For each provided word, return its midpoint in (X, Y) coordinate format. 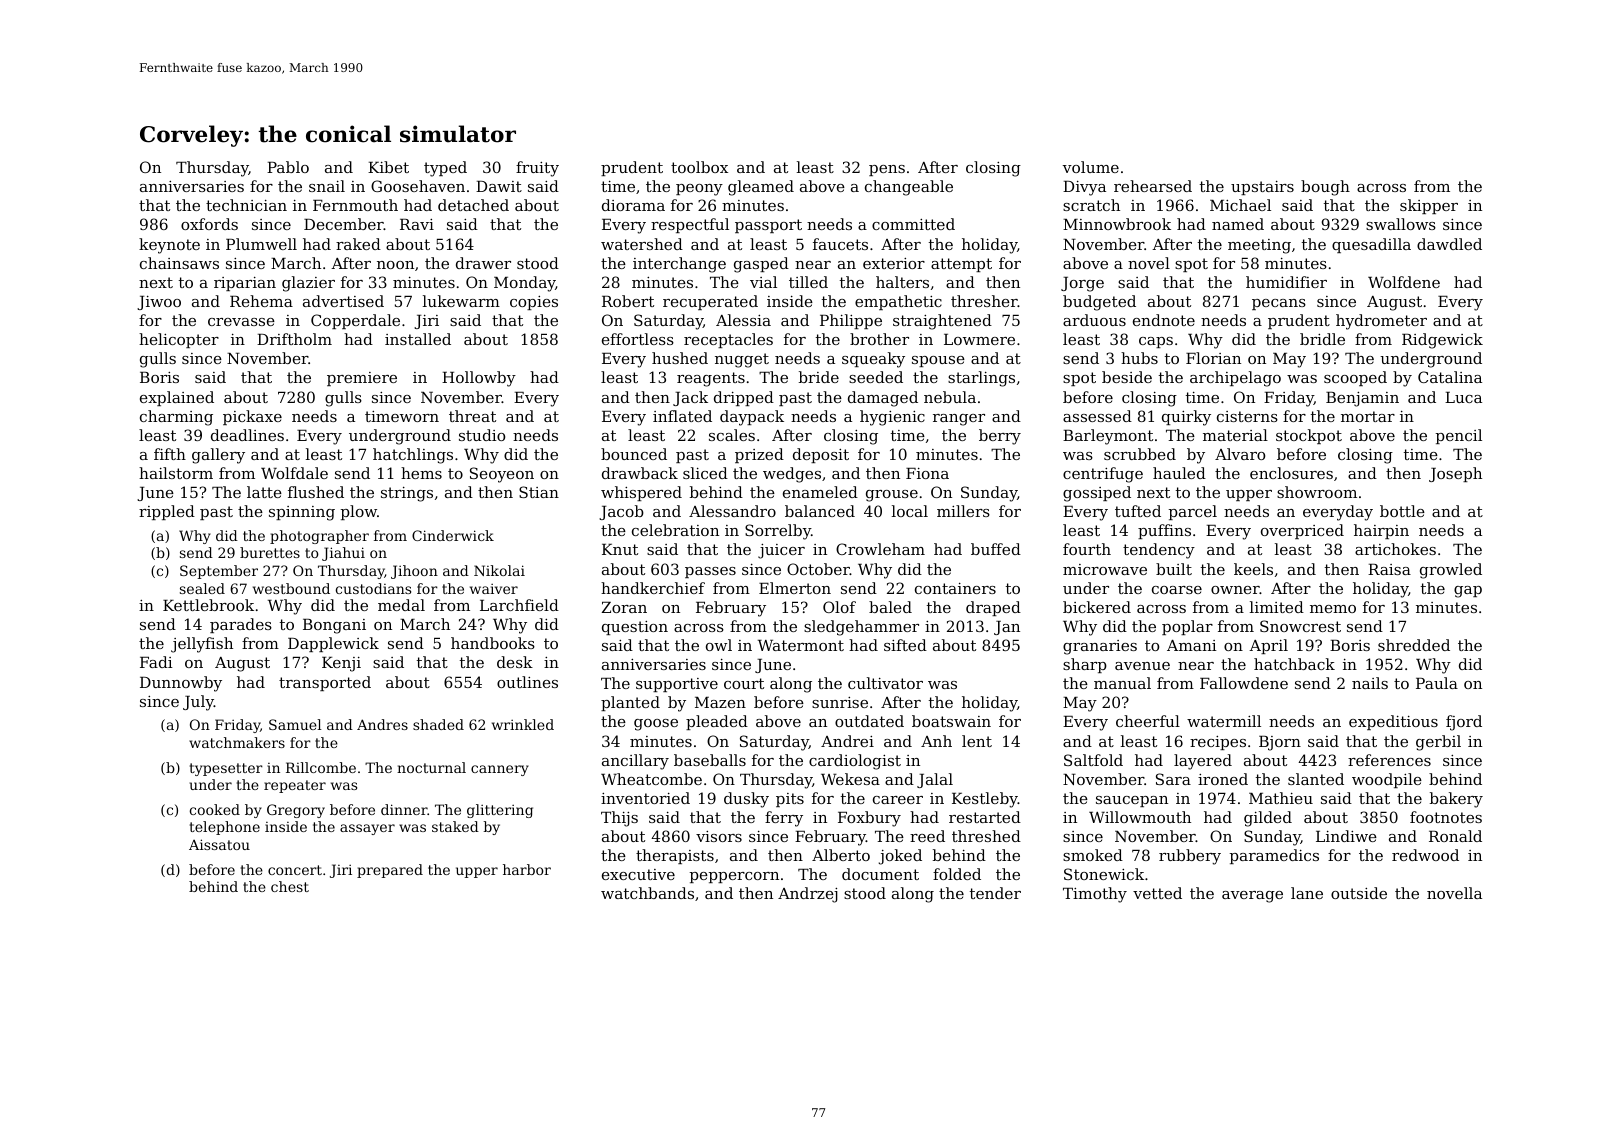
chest (290, 886)
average (1252, 897)
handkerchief (653, 588)
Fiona (927, 473)
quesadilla (1371, 245)
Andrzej (808, 895)
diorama (633, 205)
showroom (1317, 492)
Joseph (1455, 474)
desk (515, 662)
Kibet (388, 167)
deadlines (247, 435)
